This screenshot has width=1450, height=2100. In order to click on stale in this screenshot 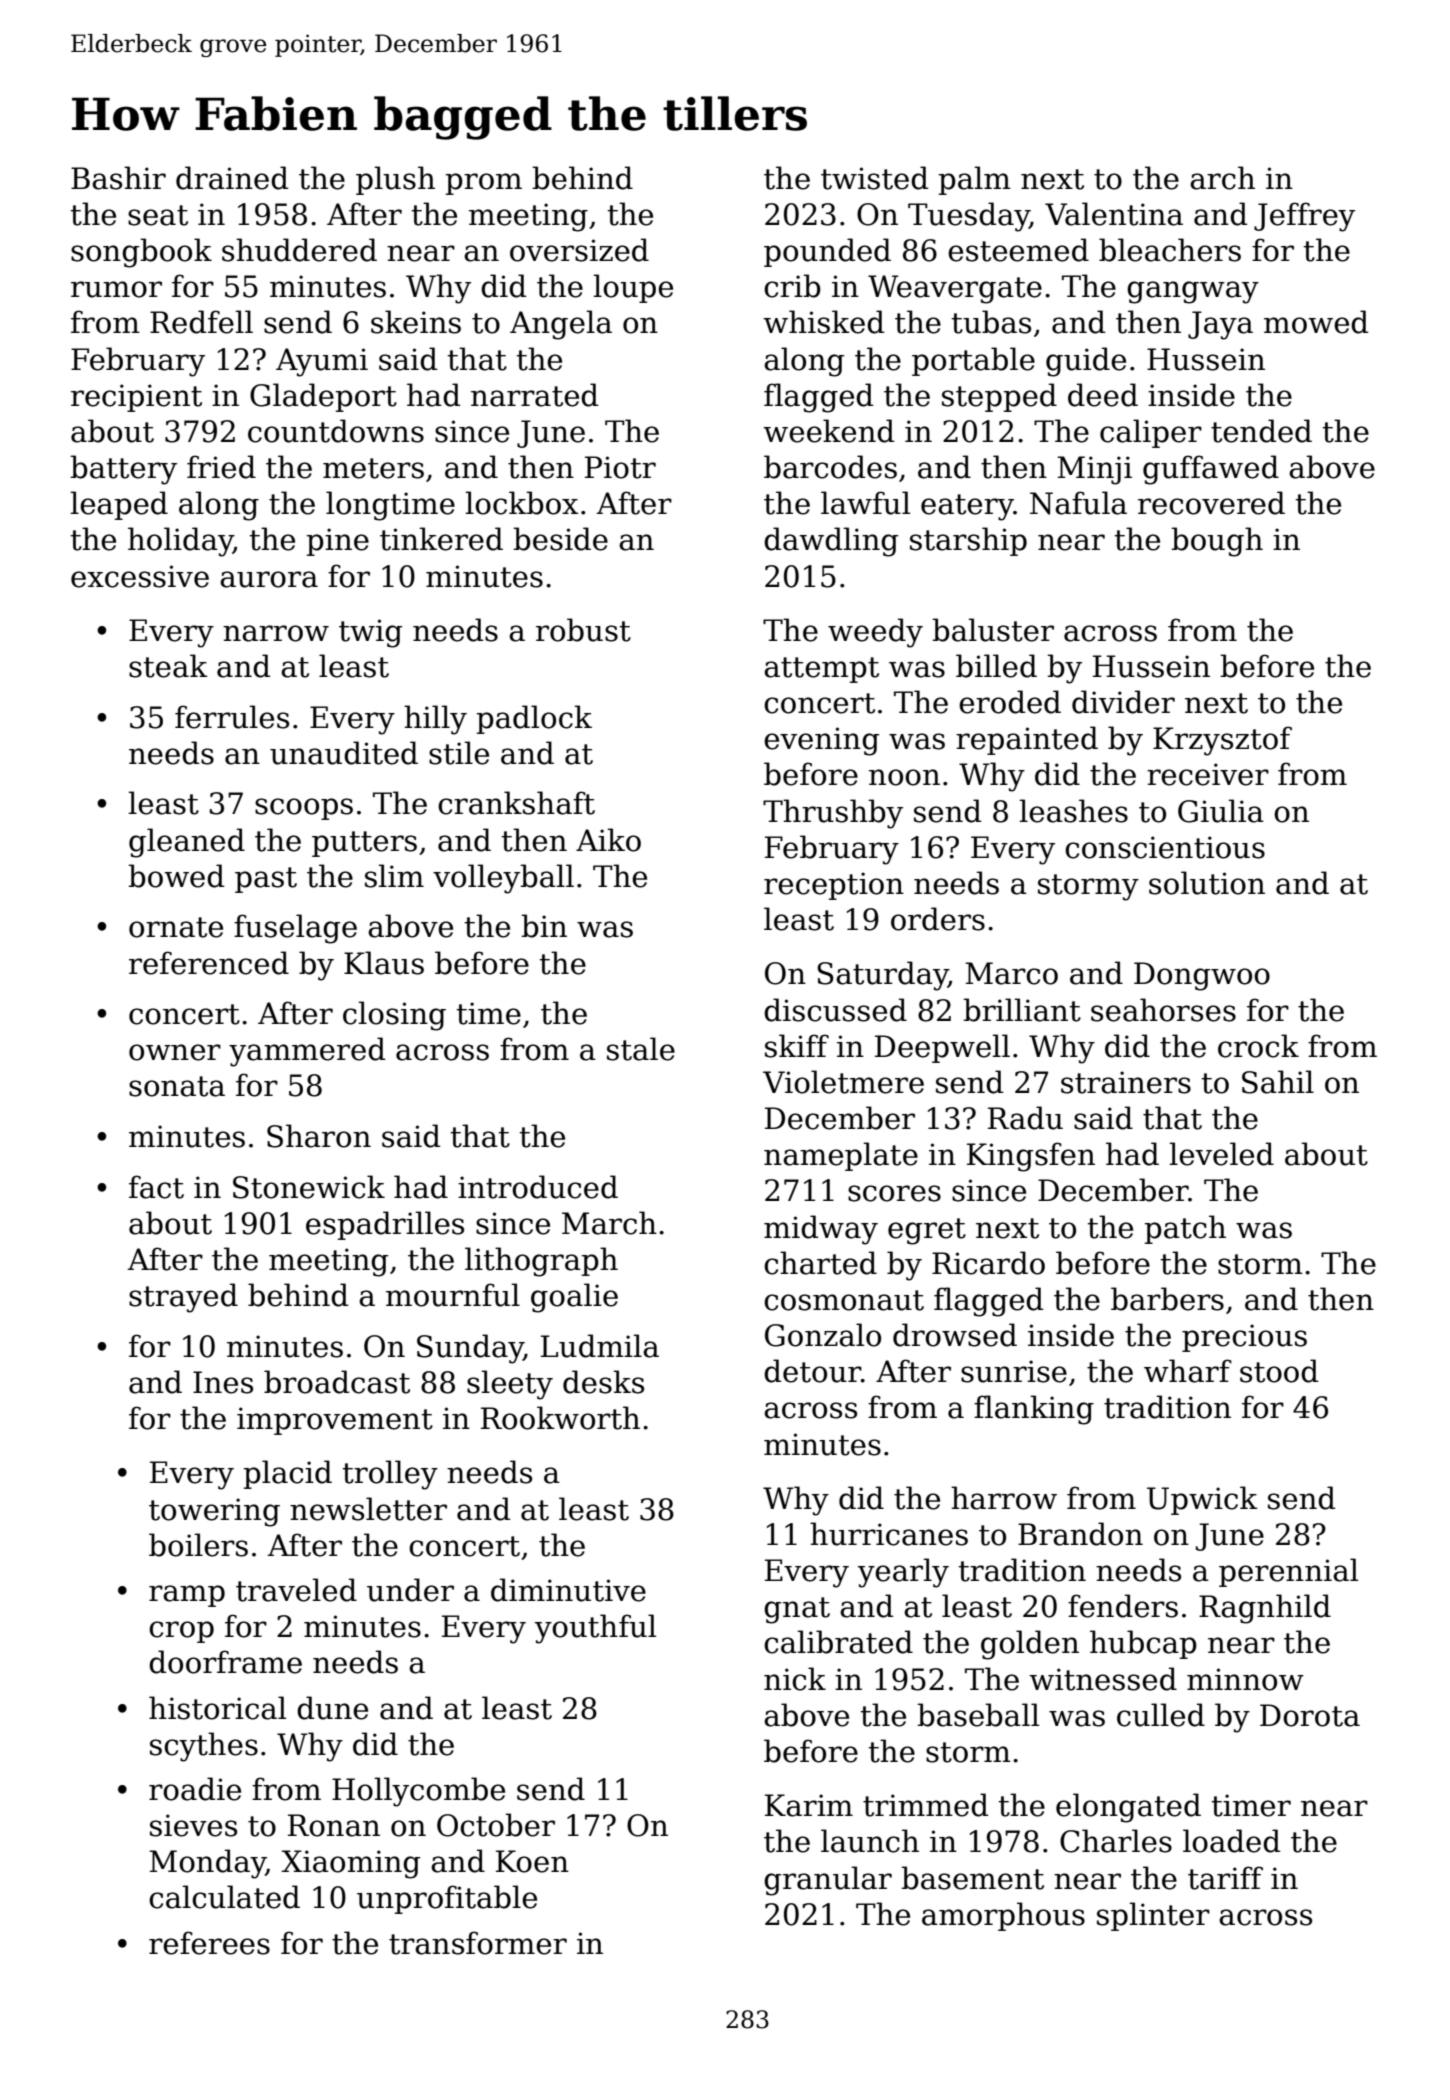, I will do `click(641, 1049)`.
